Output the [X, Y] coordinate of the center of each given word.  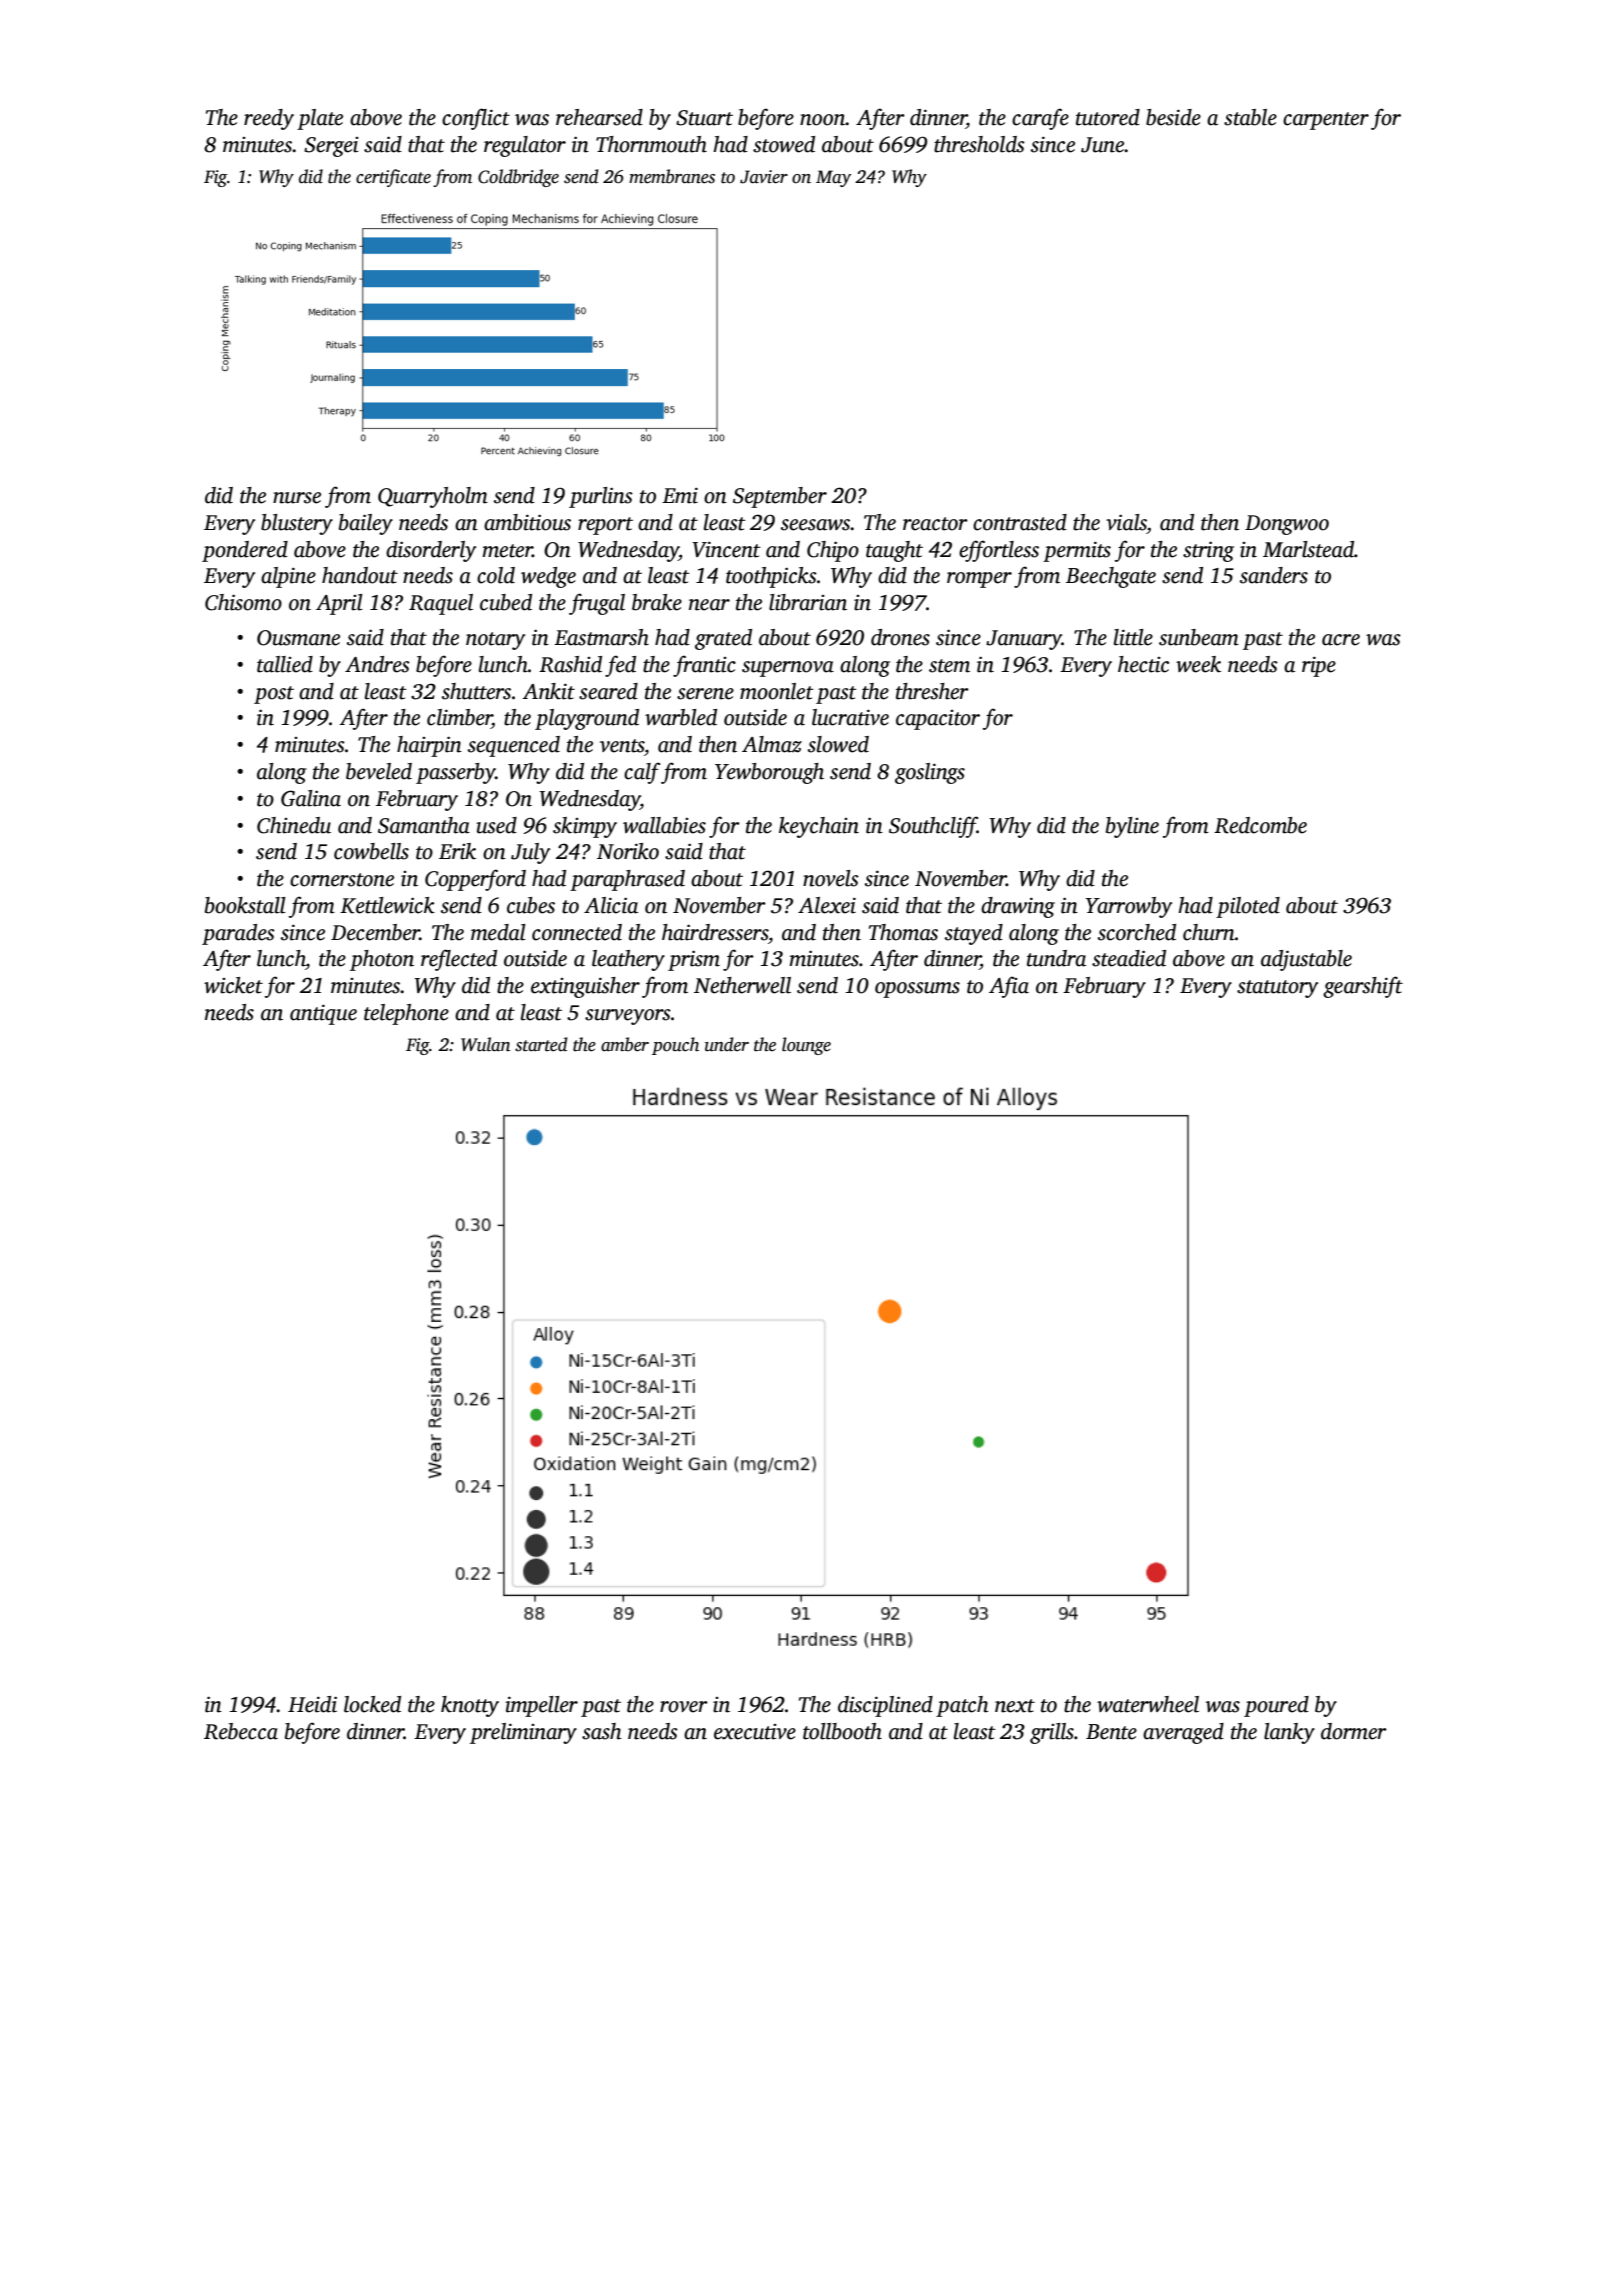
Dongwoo [1287, 525]
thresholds [979, 144]
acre [1341, 640]
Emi [680, 495]
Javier [764, 177]
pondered [245, 551]
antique [323, 1014]
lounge [806, 1046]
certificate [393, 178]
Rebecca [241, 1731]
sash [601, 1731]
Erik [457, 851]
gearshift [1363, 987]
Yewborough [769, 773]
